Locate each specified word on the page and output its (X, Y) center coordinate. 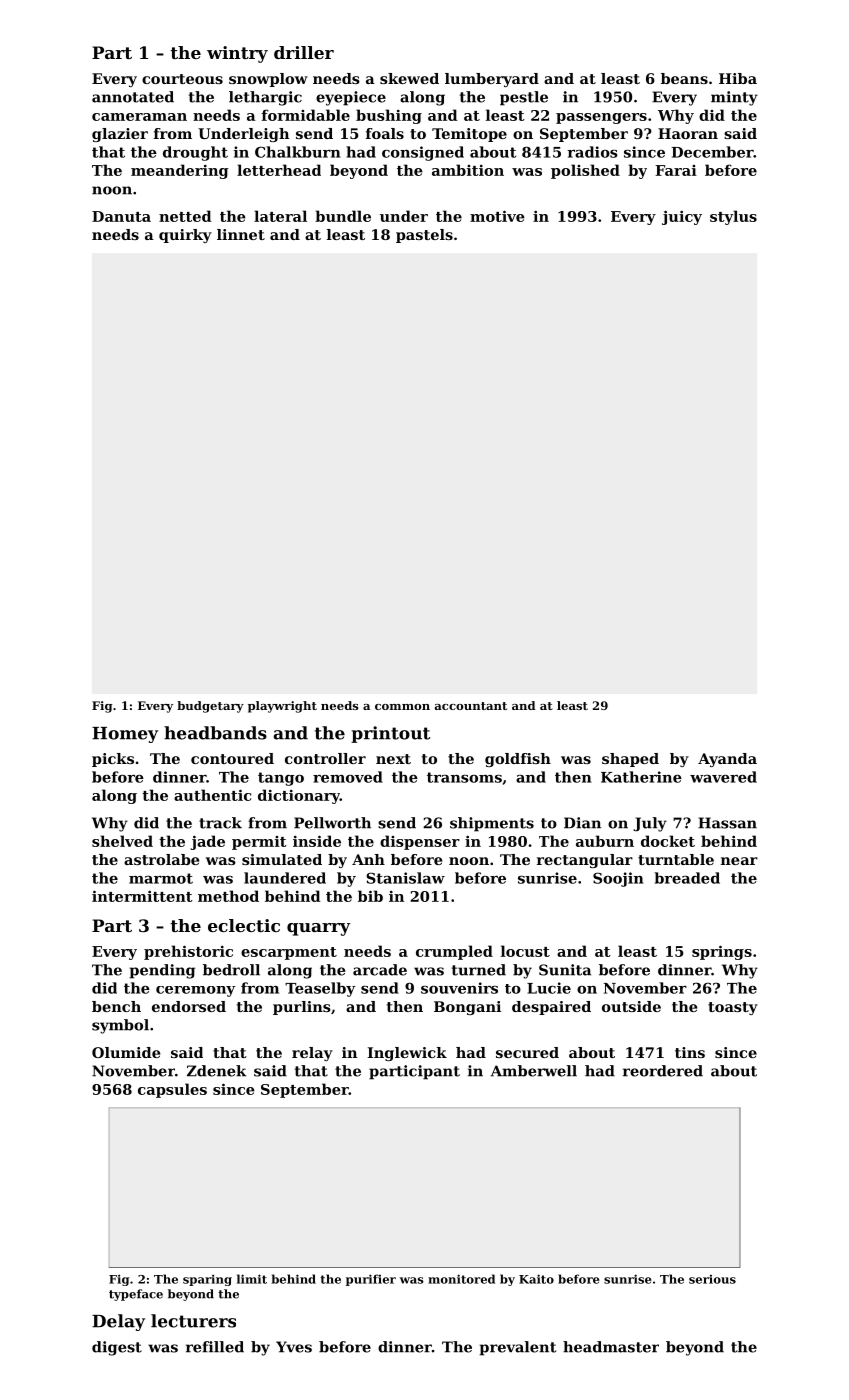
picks (113, 760)
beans (684, 78)
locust (525, 951)
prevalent (518, 1348)
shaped (630, 760)
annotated (133, 97)
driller (304, 52)
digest (117, 1348)
